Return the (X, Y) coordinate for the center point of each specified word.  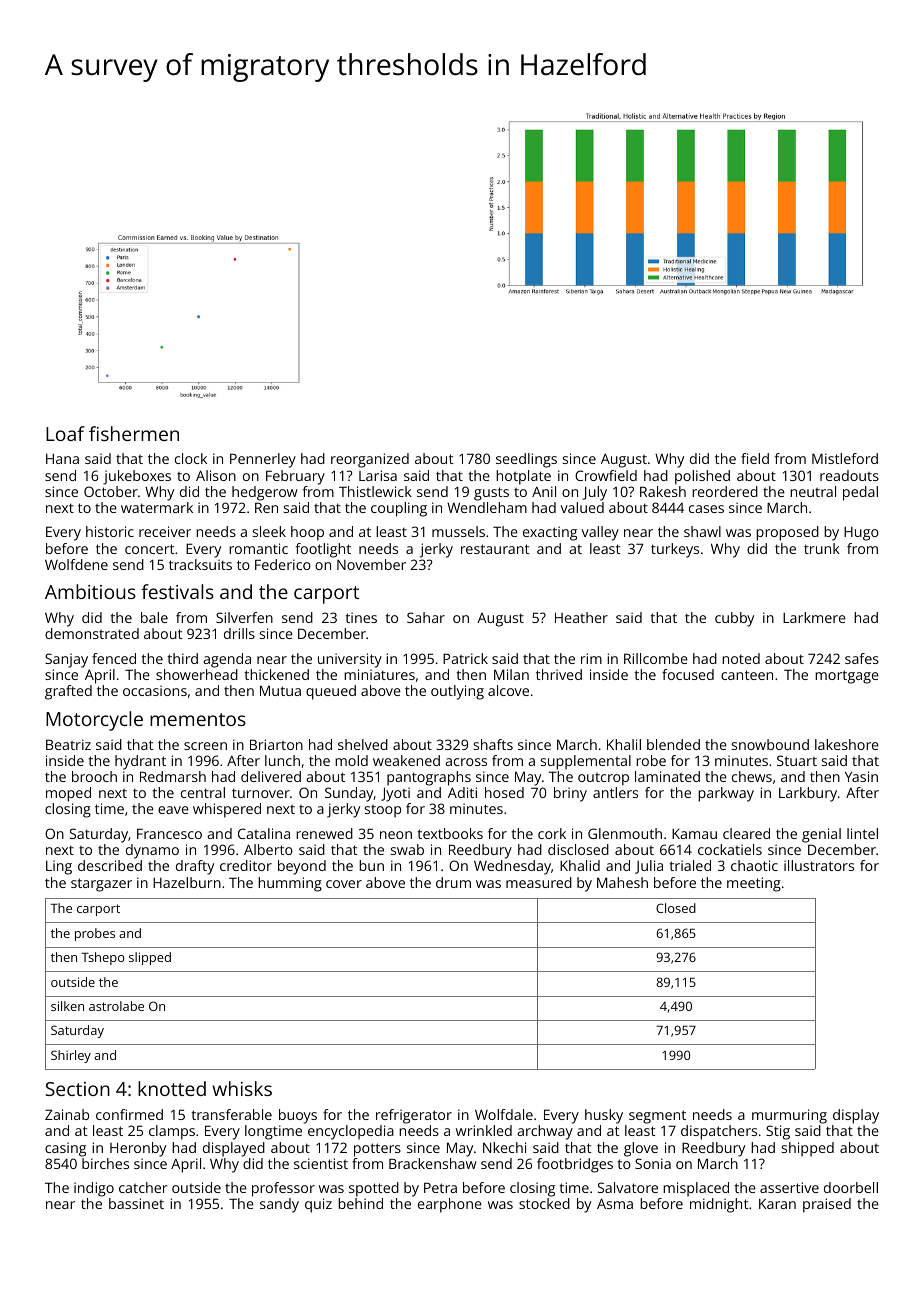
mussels (458, 531)
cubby (734, 619)
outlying (457, 692)
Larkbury (808, 794)
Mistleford (845, 458)
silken (67, 1006)
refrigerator (414, 1116)
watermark (157, 507)
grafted (68, 692)
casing (65, 1149)
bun (371, 865)
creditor (246, 865)
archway (545, 1132)
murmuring (789, 1116)
